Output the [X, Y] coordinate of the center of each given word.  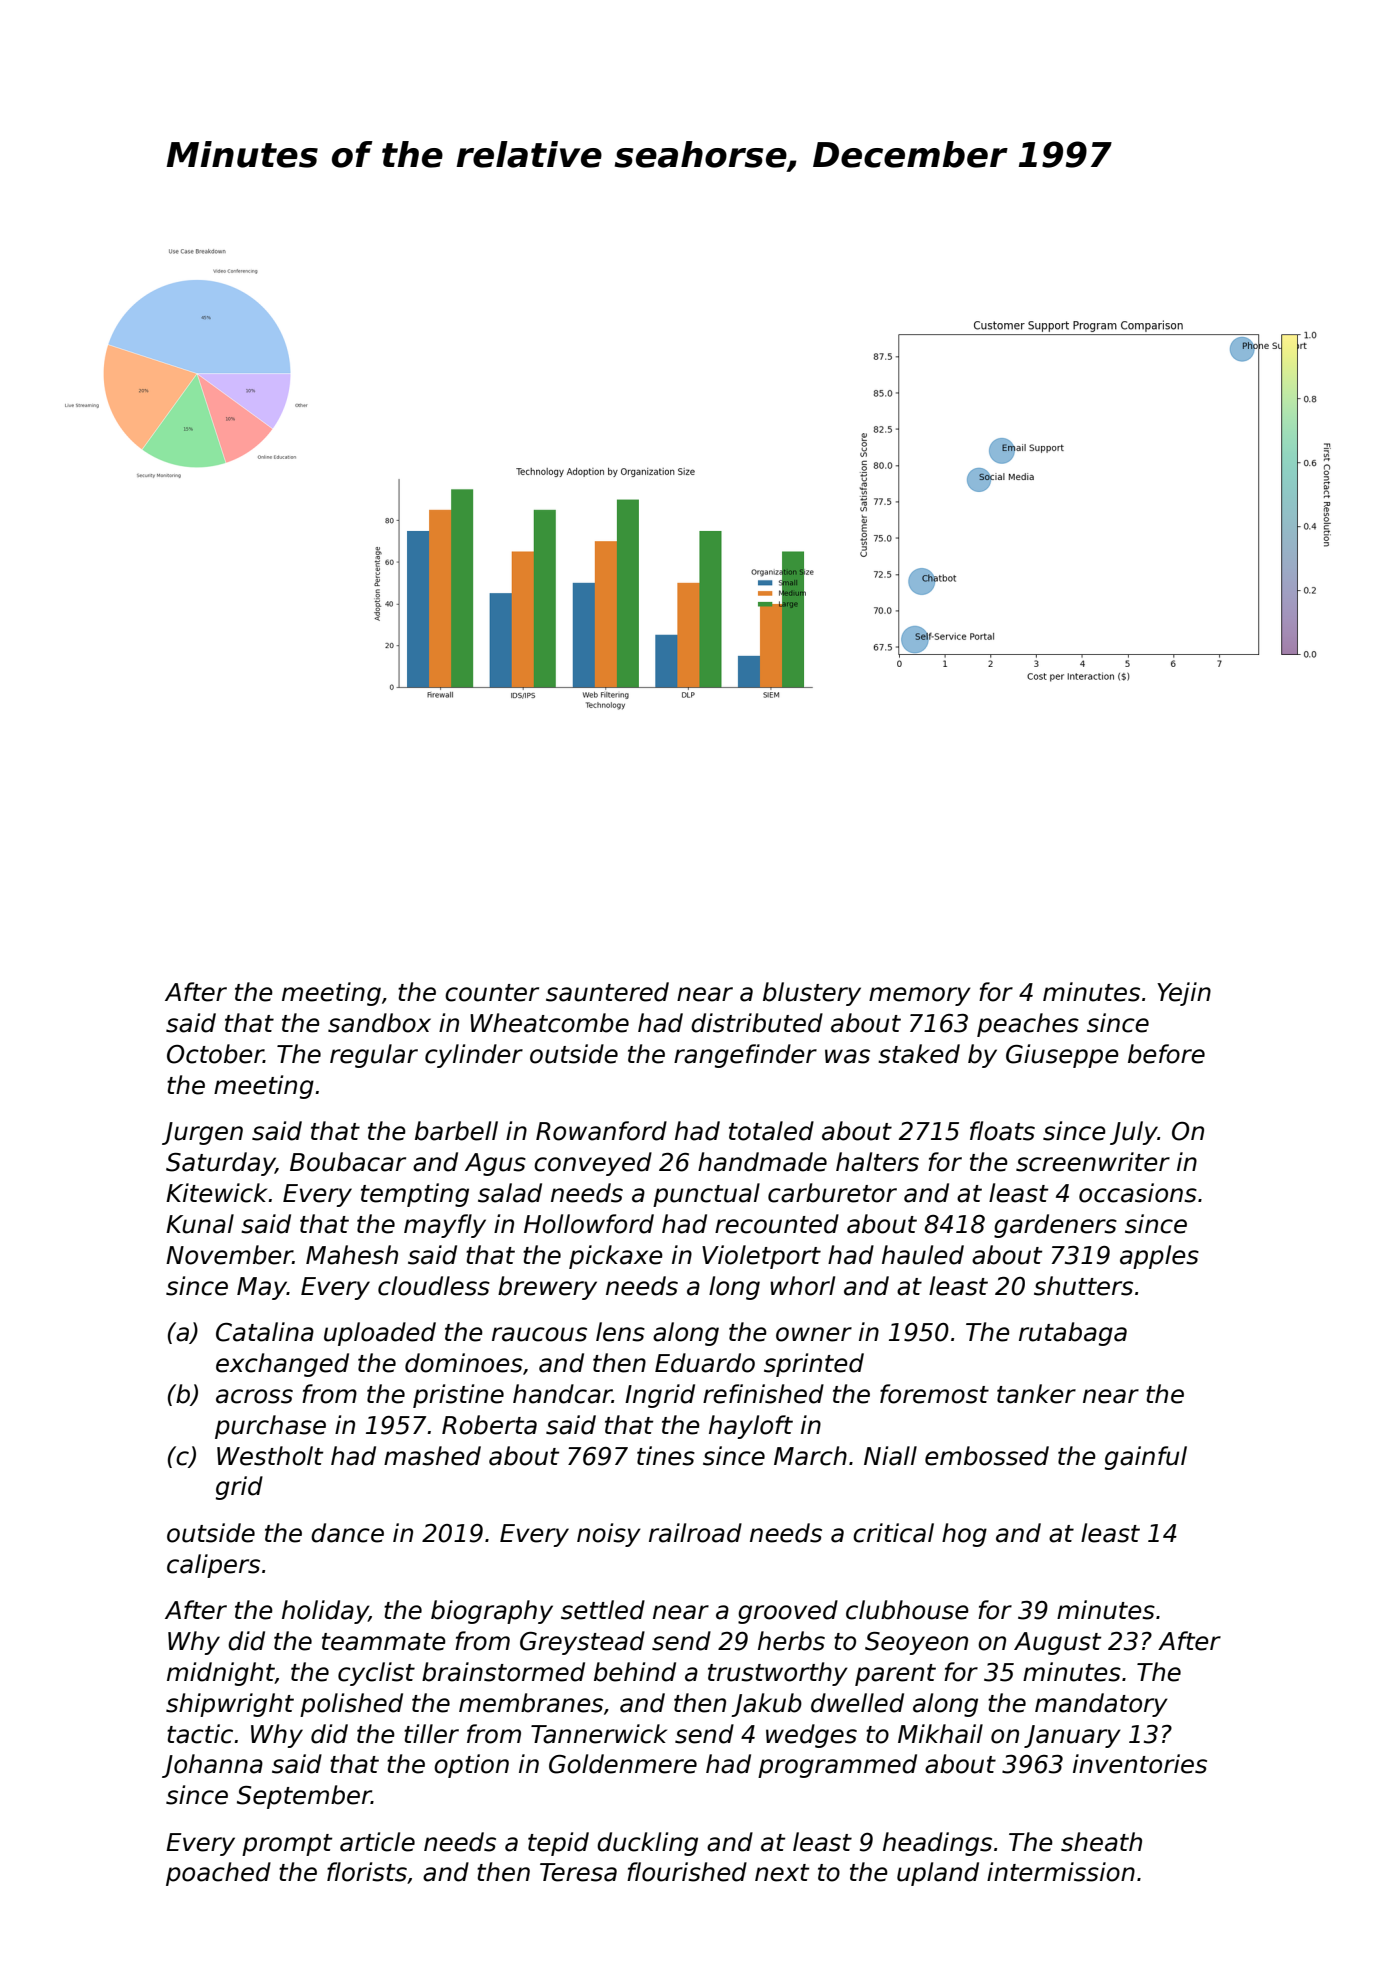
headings [937, 1844]
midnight [221, 1674]
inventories [1140, 1764]
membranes [531, 1703]
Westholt [270, 1456]
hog [964, 1535]
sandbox [379, 1023]
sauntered [607, 992]
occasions [1138, 1193]
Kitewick [216, 1193]
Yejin [1184, 994]
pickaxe [616, 1257]
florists [367, 1872]
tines [666, 1456]
